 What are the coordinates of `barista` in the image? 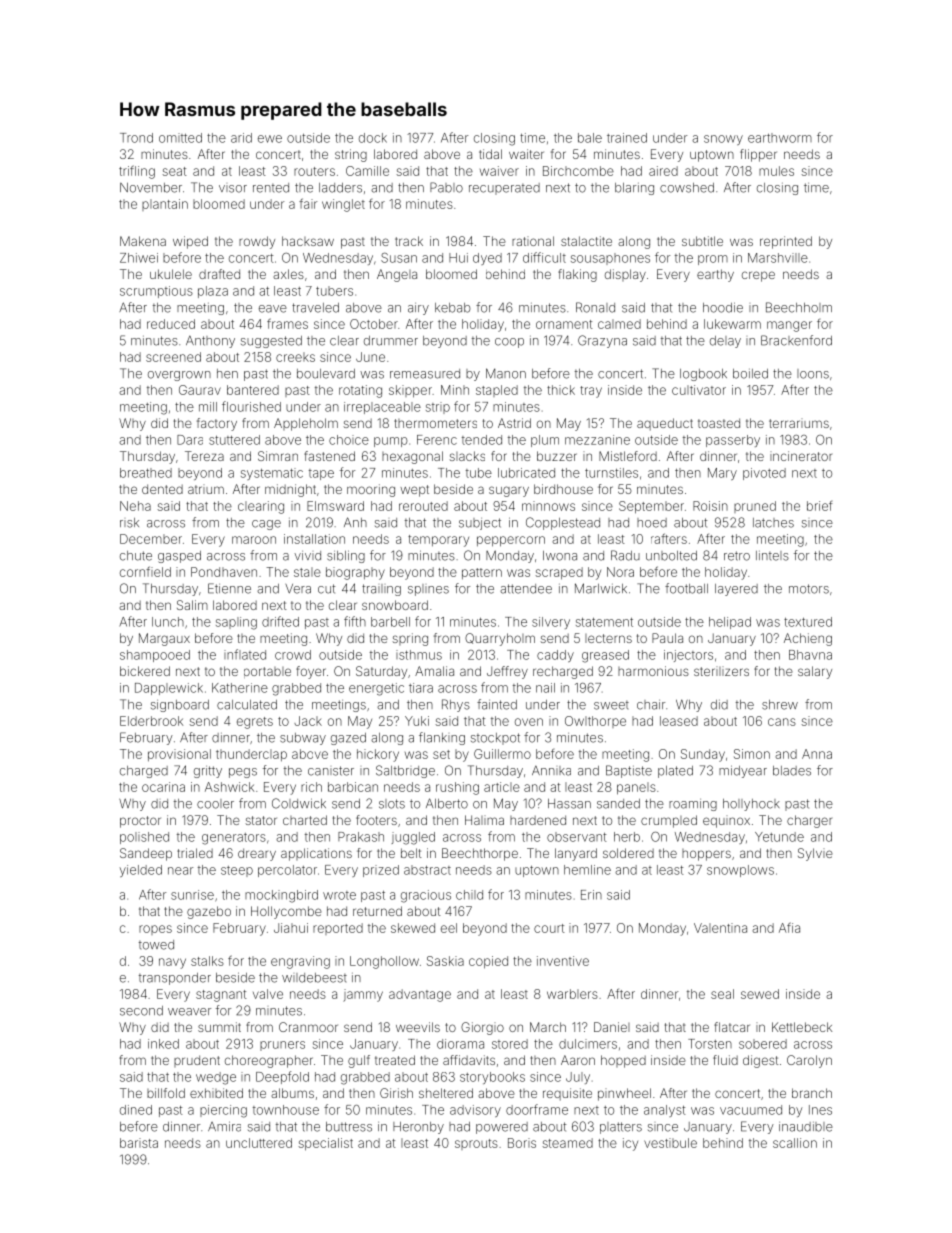 It's located at (139, 1143).
